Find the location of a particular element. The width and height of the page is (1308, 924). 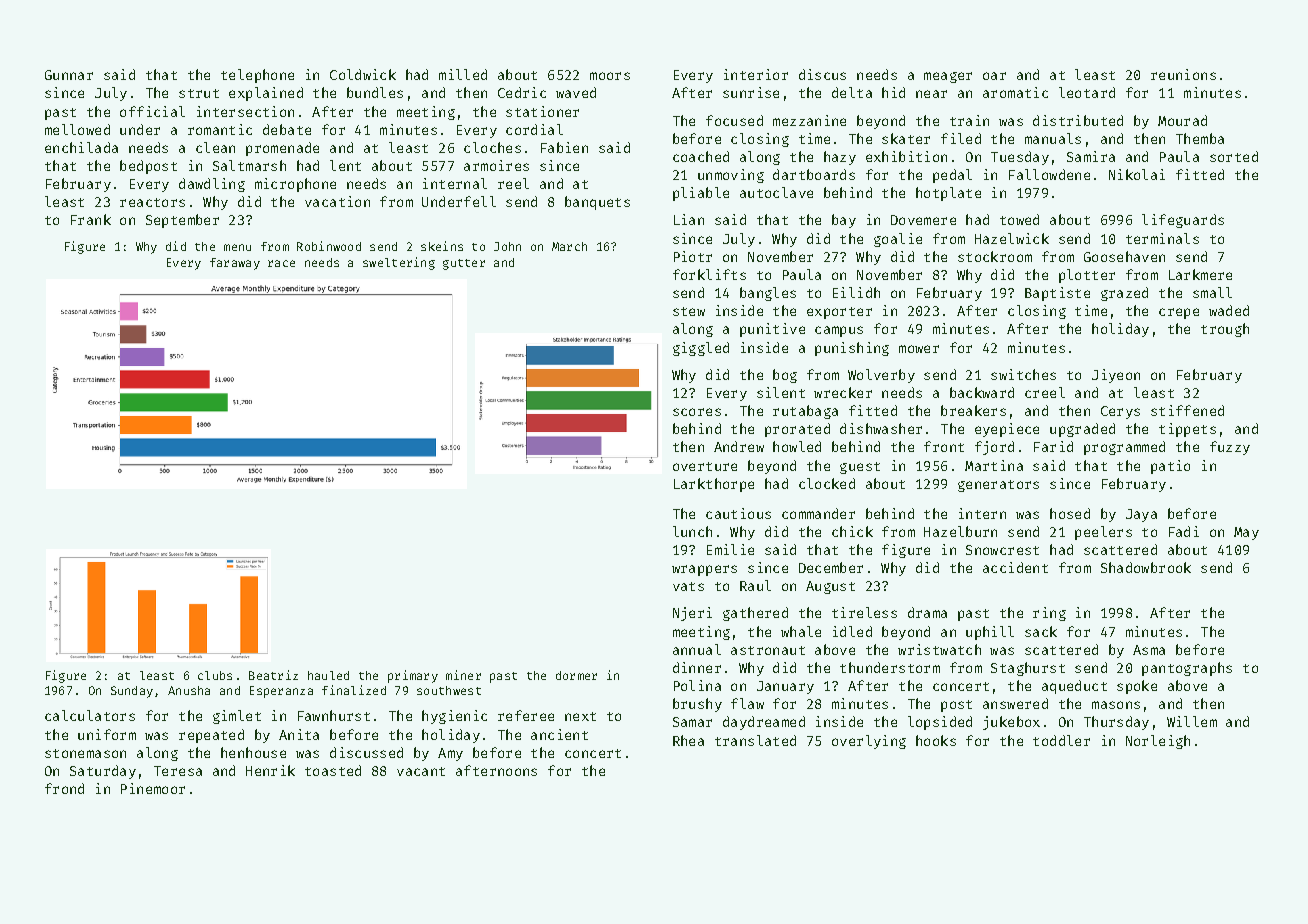

hauled is located at coordinates (328, 675).
